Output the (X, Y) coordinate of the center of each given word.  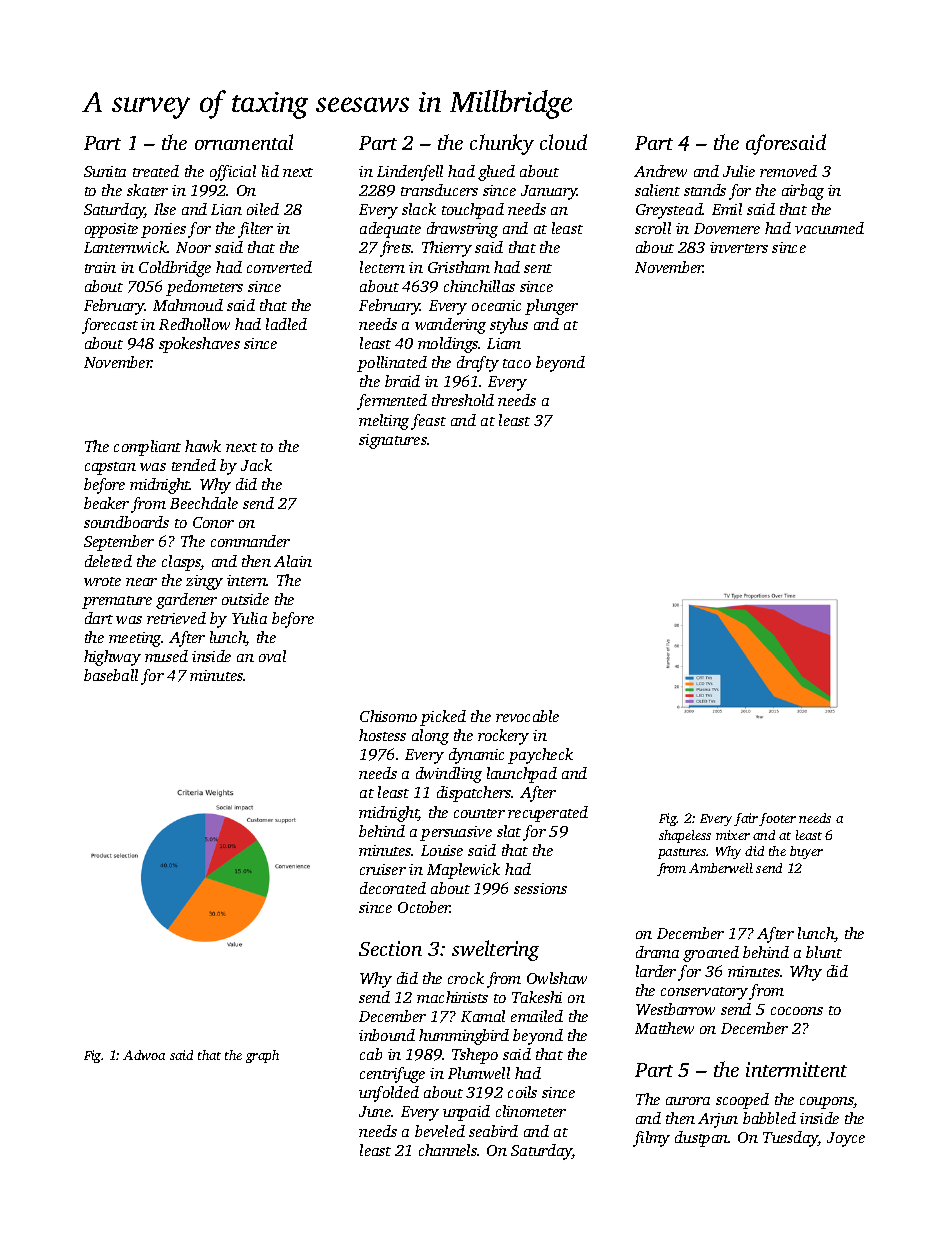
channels (448, 1150)
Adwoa (144, 1055)
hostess (382, 735)
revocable (527, 716)
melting (384, 422)
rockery (503, 737)
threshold (463, 400)
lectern (382, 267)
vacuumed (829, 228)
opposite (111, 230)
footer (777, 819)
